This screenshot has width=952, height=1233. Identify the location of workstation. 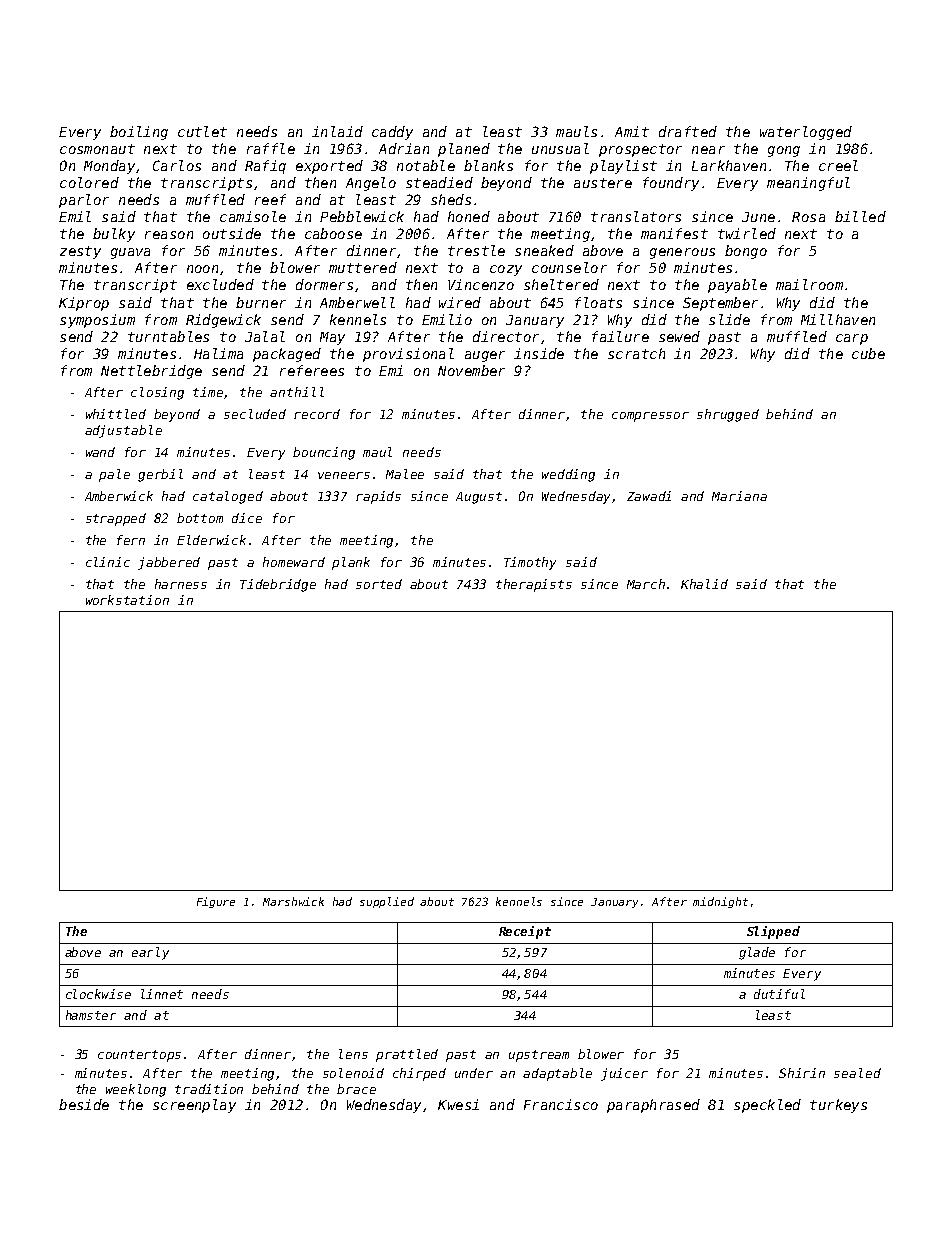
(127, 600).
